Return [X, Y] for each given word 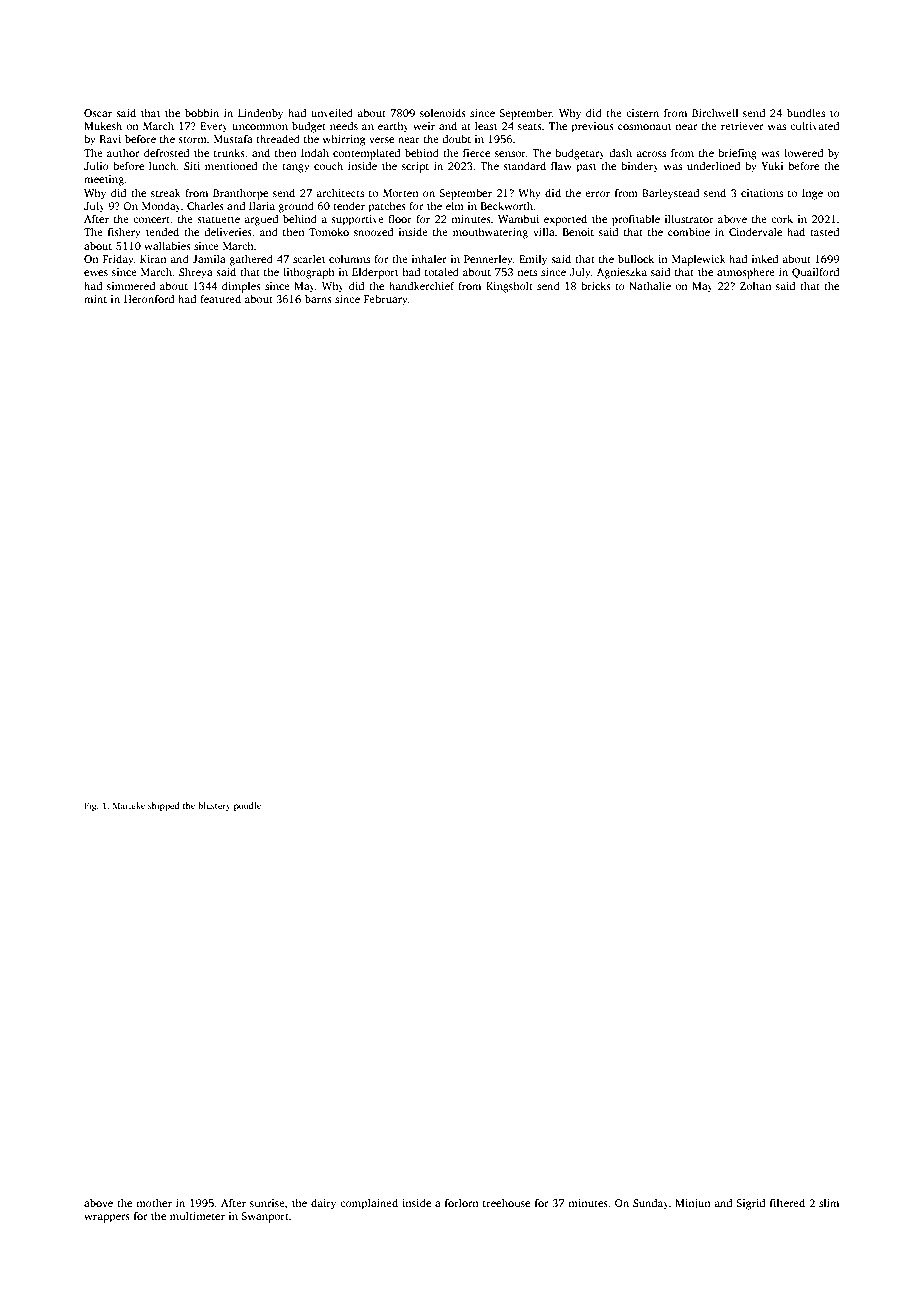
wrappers [107, 1218]
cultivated [814, 125]
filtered [787, 1202]
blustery [214, 806]
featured [220, 298]
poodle [247, 806]
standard [524, 165]
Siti [192, 166]
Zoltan [756, 286]
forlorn [462, 1202]
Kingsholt [509, 287]
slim [829, 1203]
